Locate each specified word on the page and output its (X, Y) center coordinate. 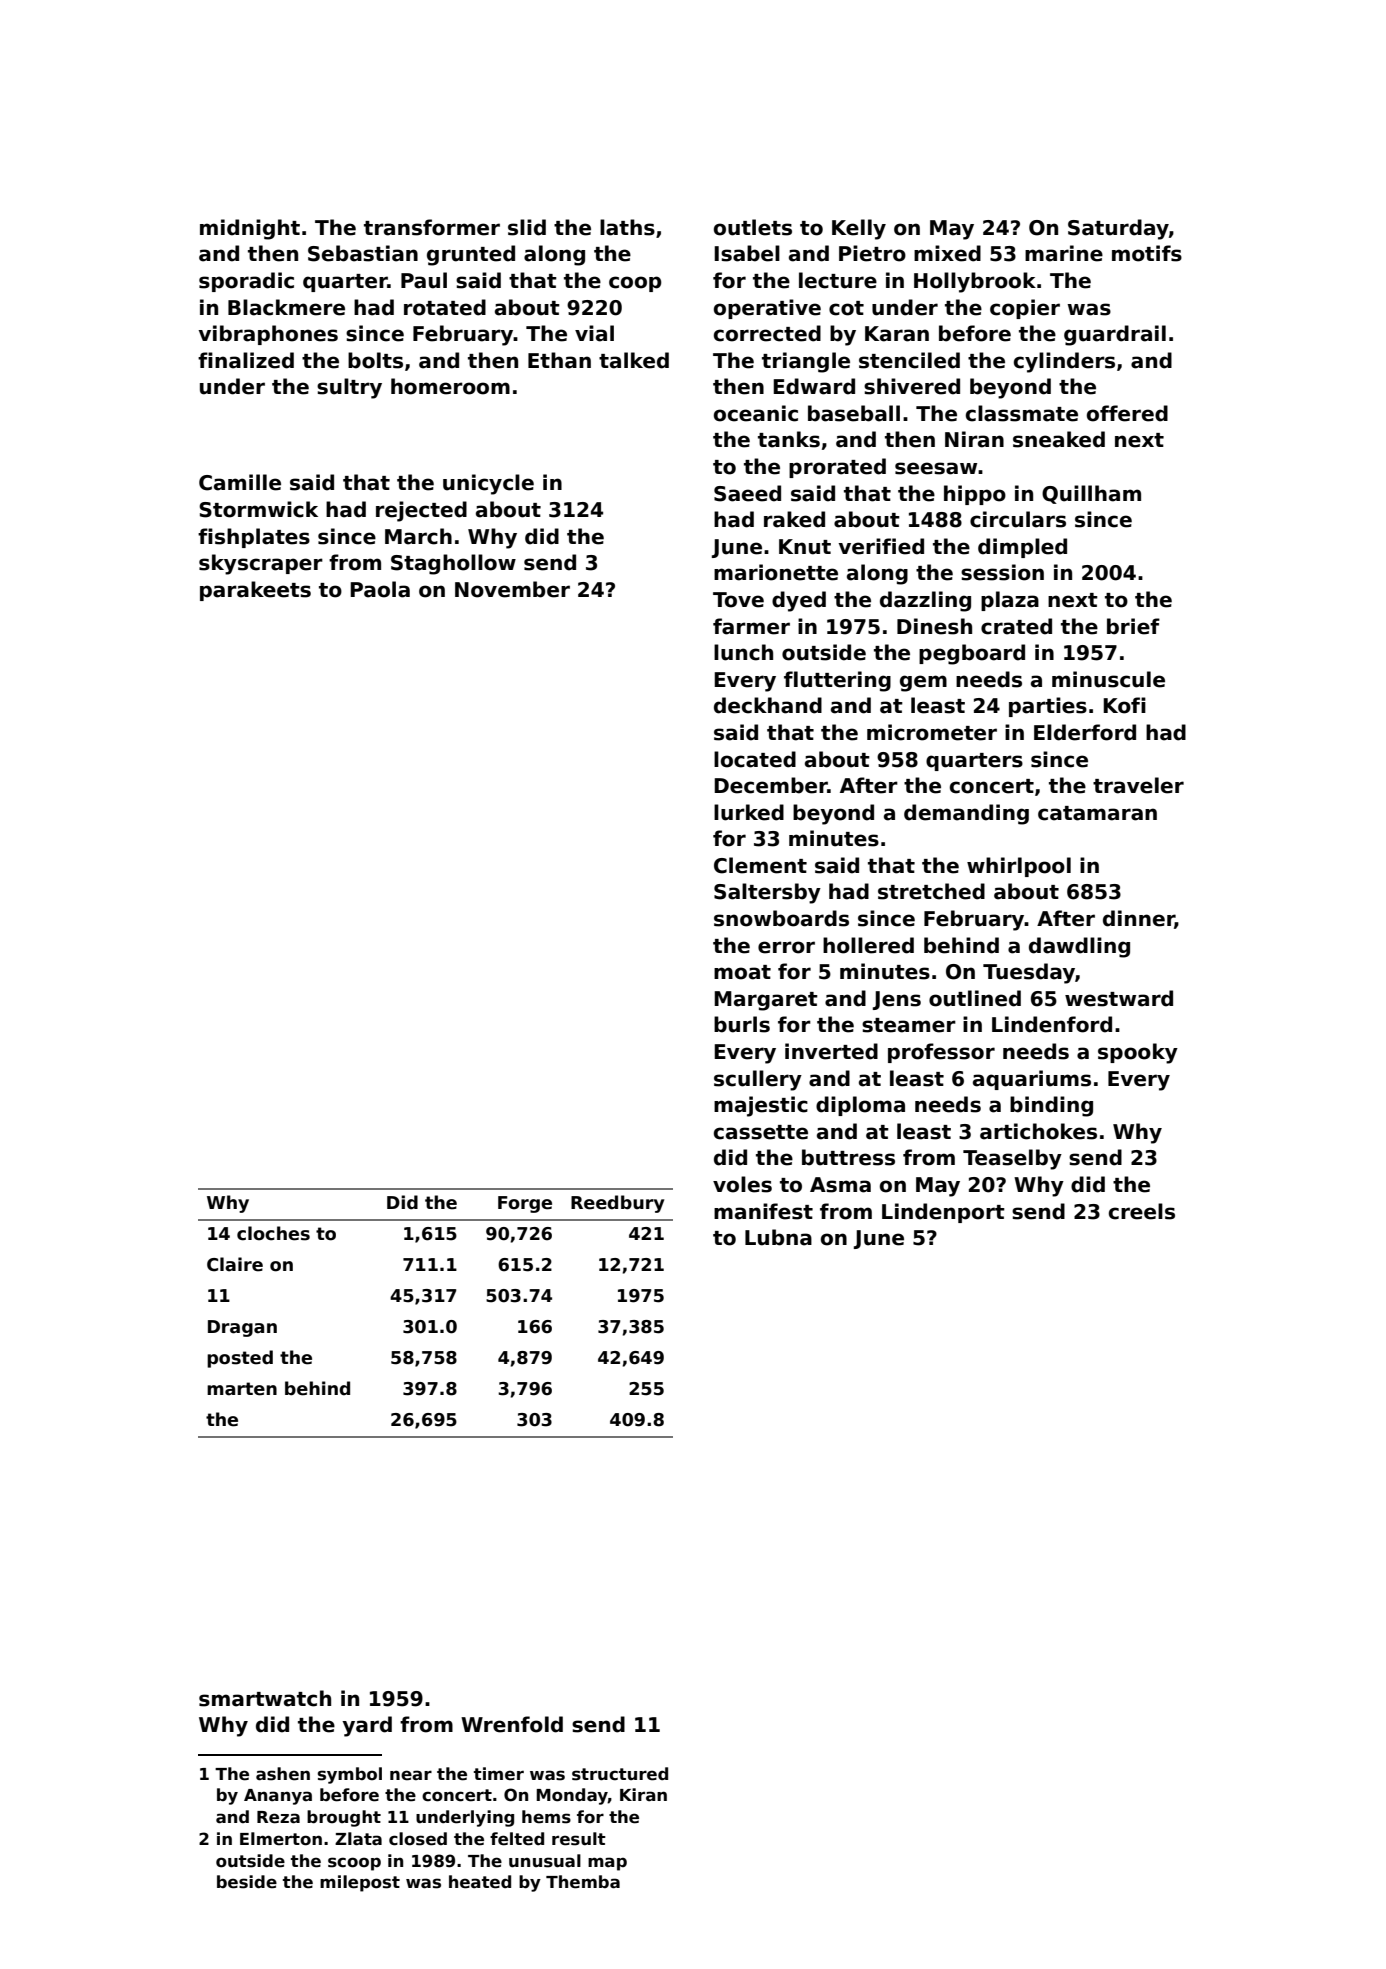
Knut (805, 547)
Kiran (643, 1795)
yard (367, 1726)
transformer (432, 227)
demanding (966, 814)
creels (1142, 1211)
